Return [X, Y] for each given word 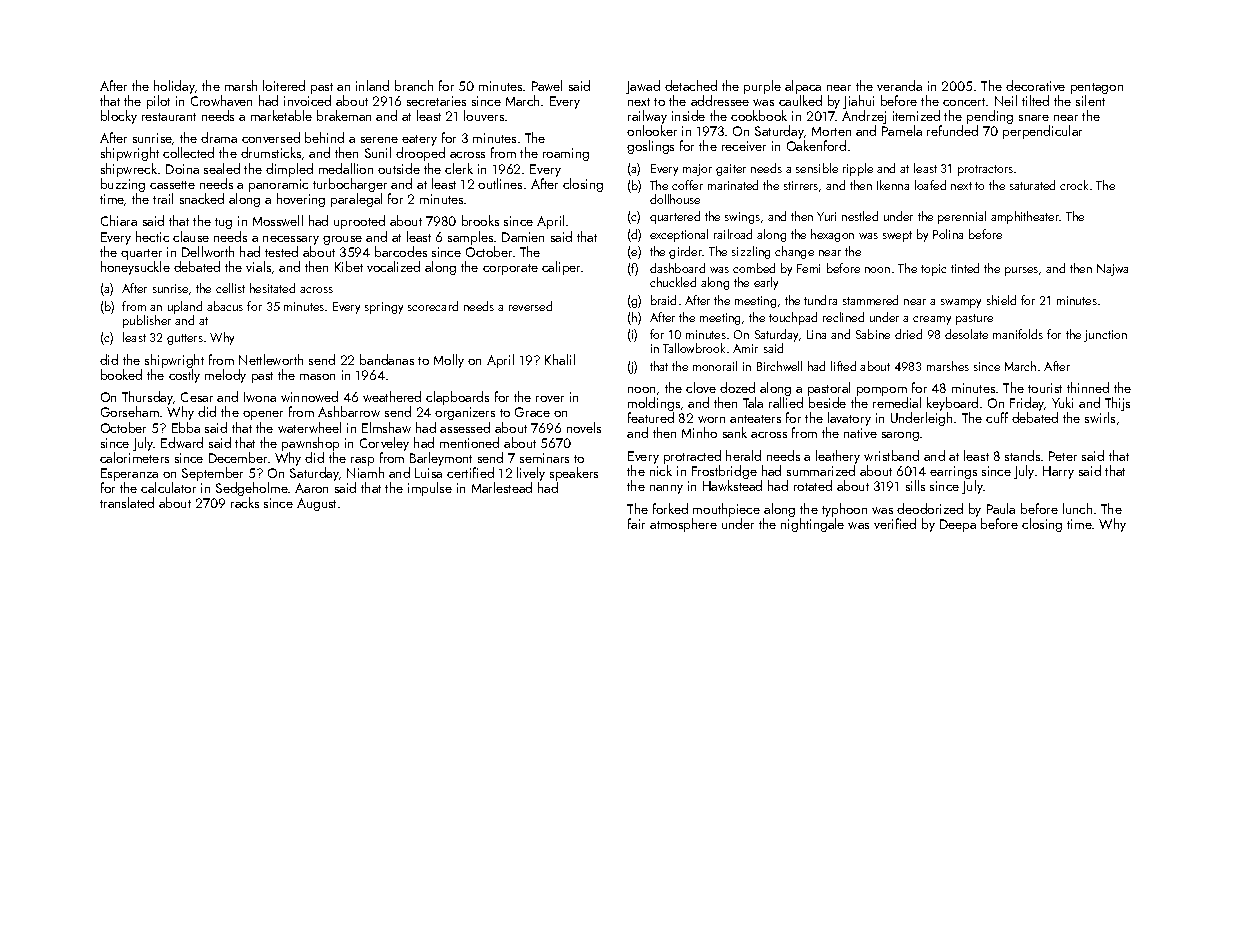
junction [1105, 336]
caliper [562, 268]
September [212, 474]
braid [663, 300]
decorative [1035, 85]
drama [219, 137]
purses [1021, 271]
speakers [574, 474]
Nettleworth [271, 359]
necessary [291, 240]
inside [688, 115]
